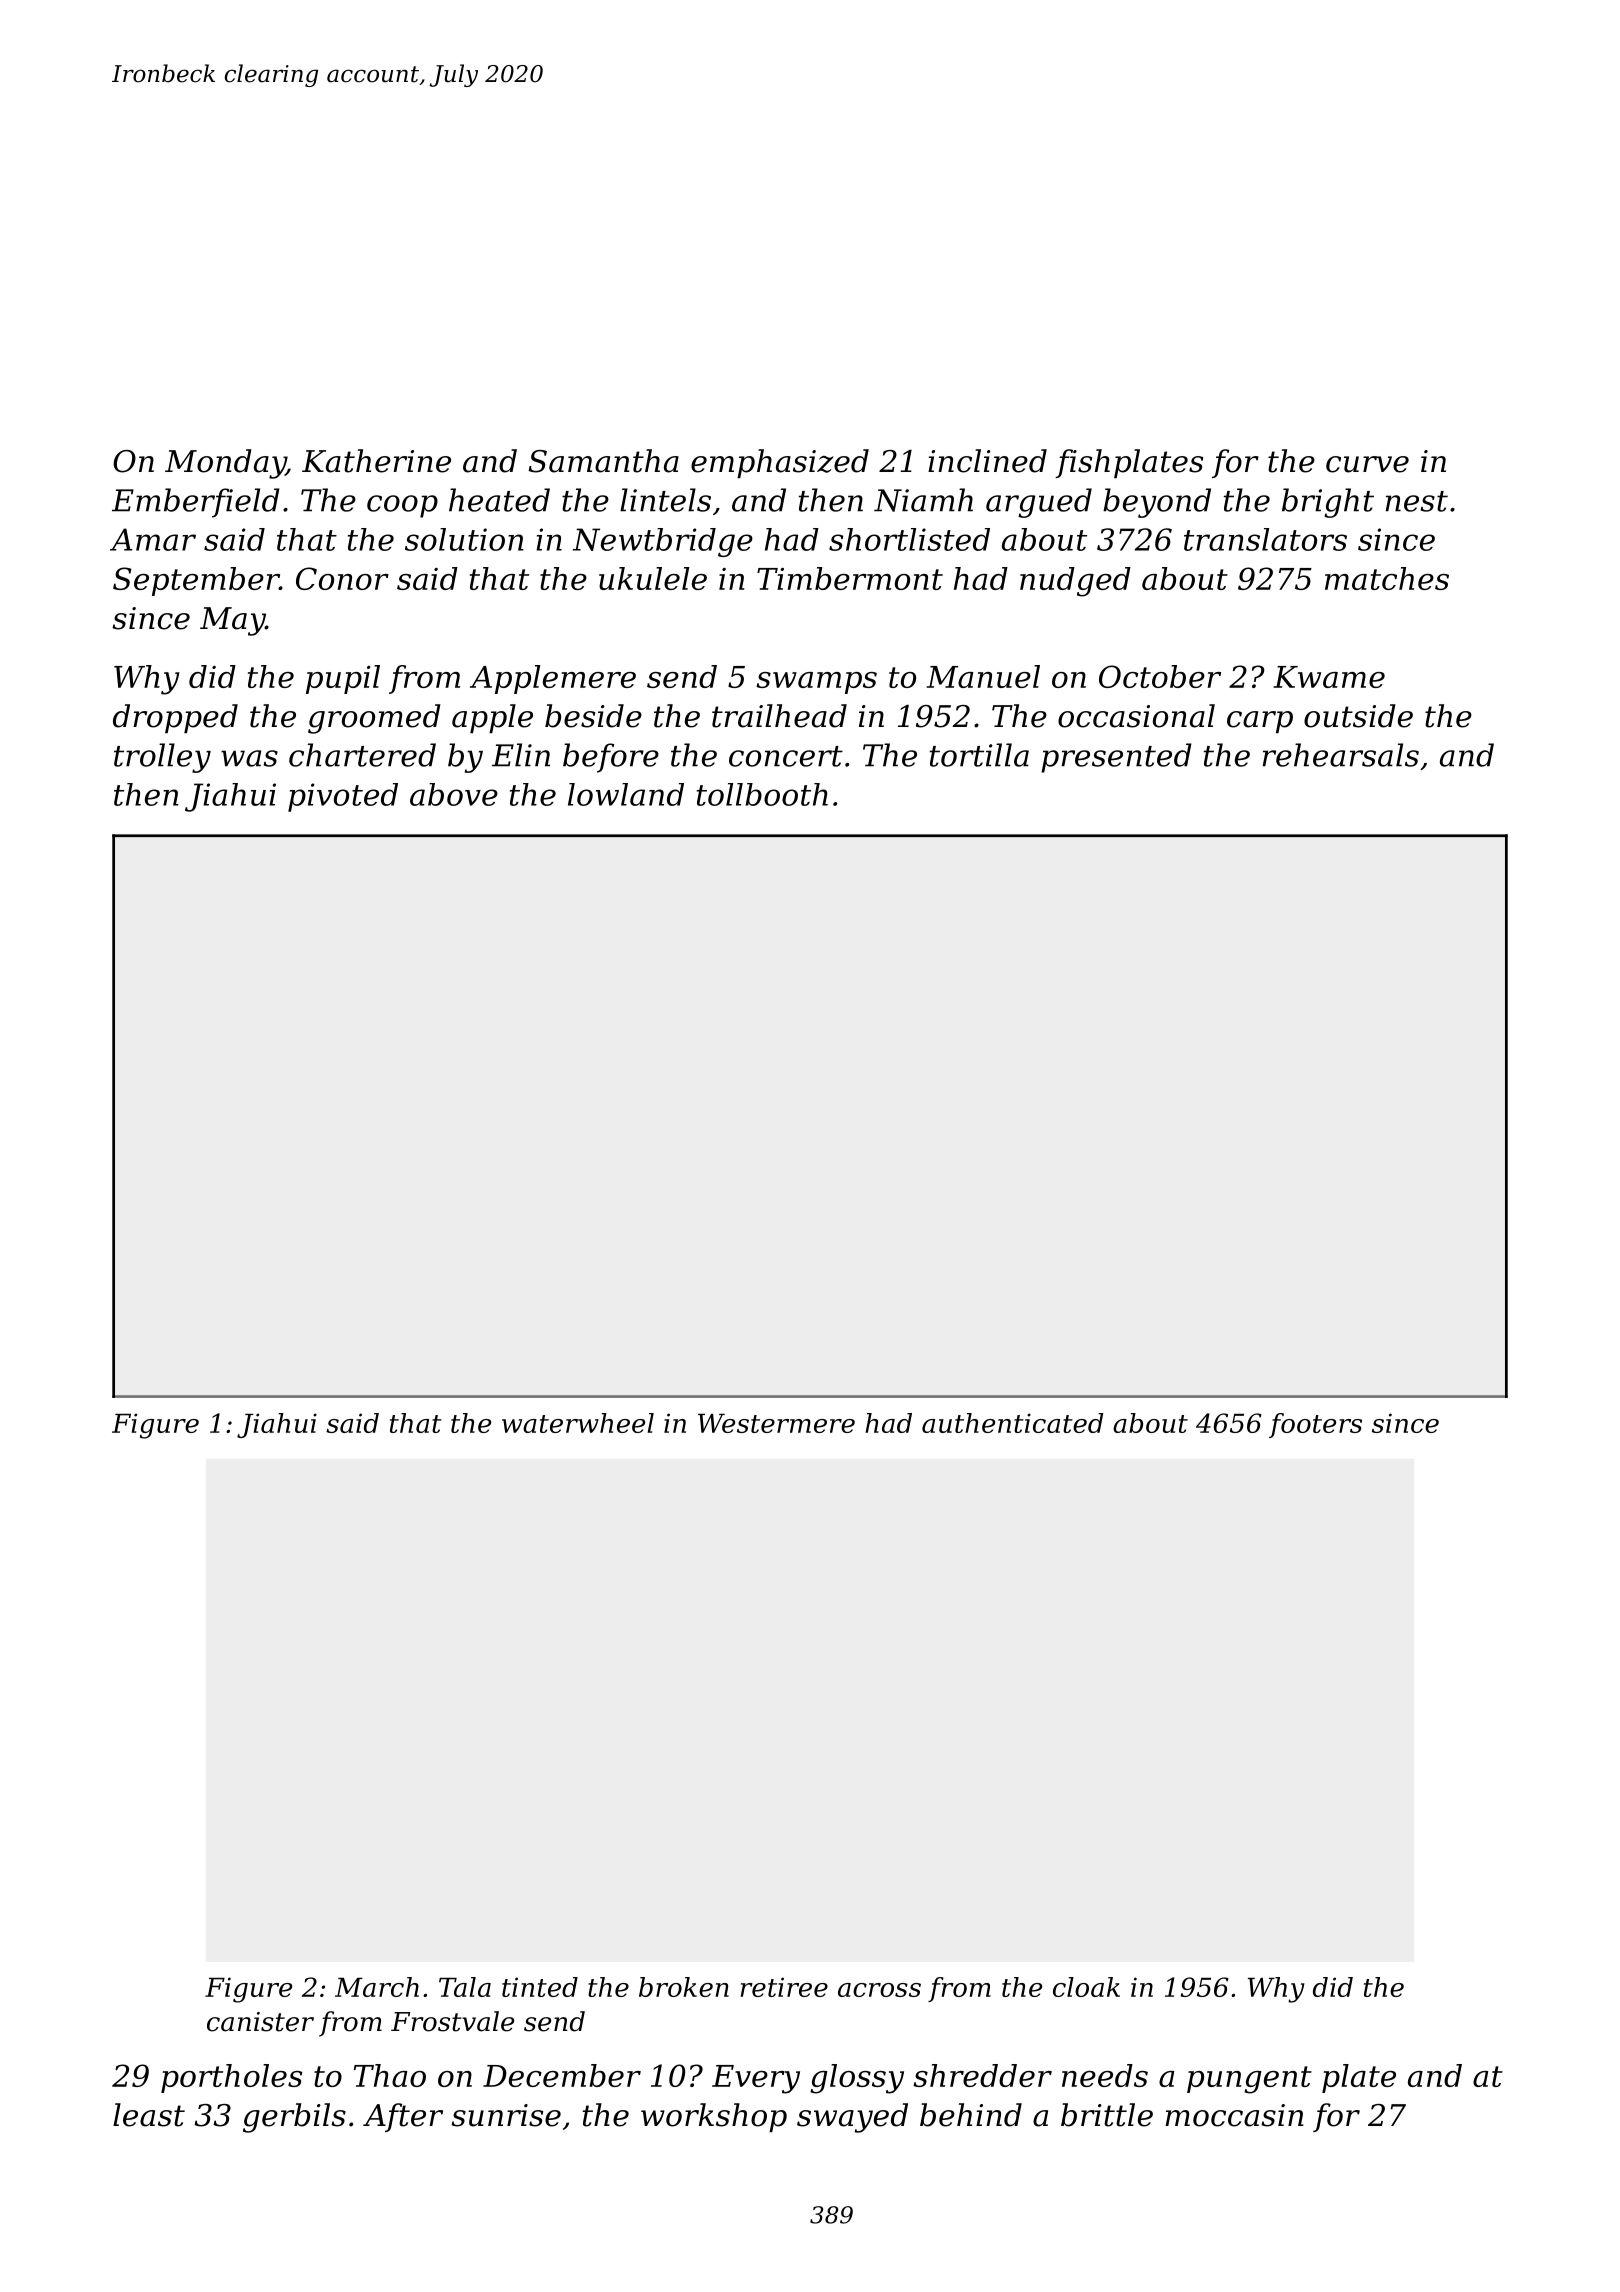 The image size is (1620, 2292). Describe the element at coordinates (376, 461) in the document. I see `Katherine` at that location.
